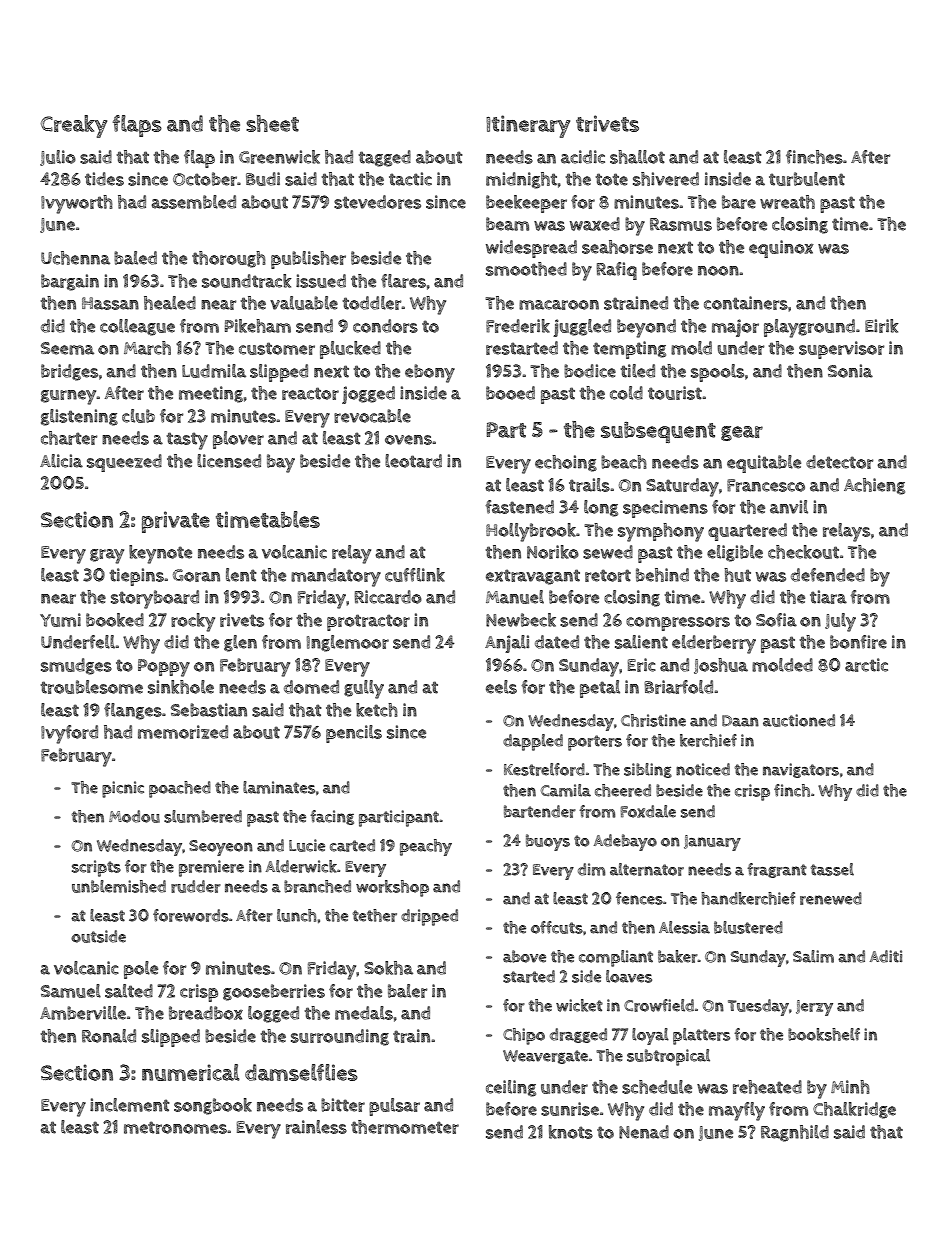 The height and width of the screenshot is (1233, 952). What do you see at coordinates (557, 927) in the screenshot?
I see `offcuts` at bounding box center [557, 927].
